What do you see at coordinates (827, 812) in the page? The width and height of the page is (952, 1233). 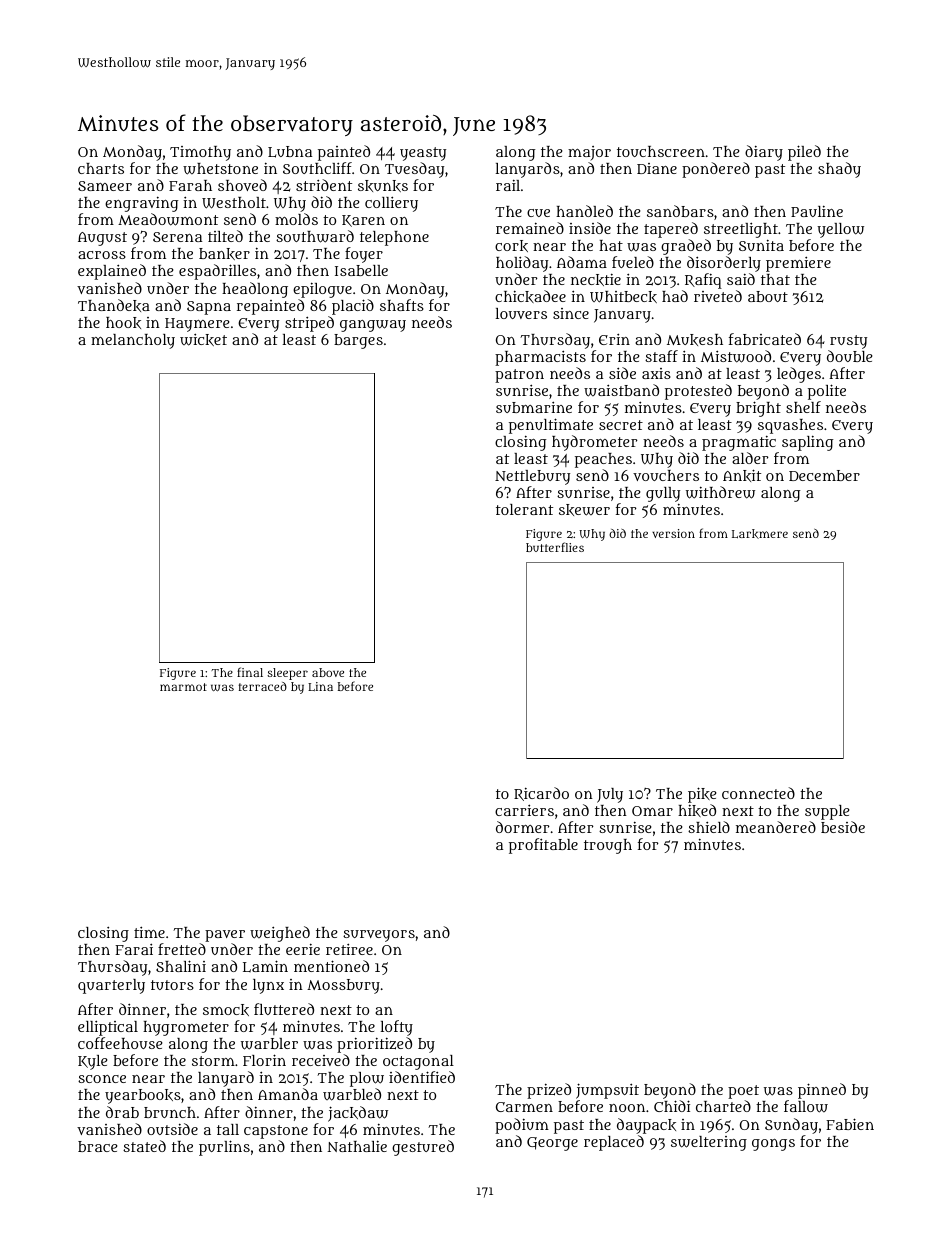 I see `supple` at bounding box center [827, 812].
